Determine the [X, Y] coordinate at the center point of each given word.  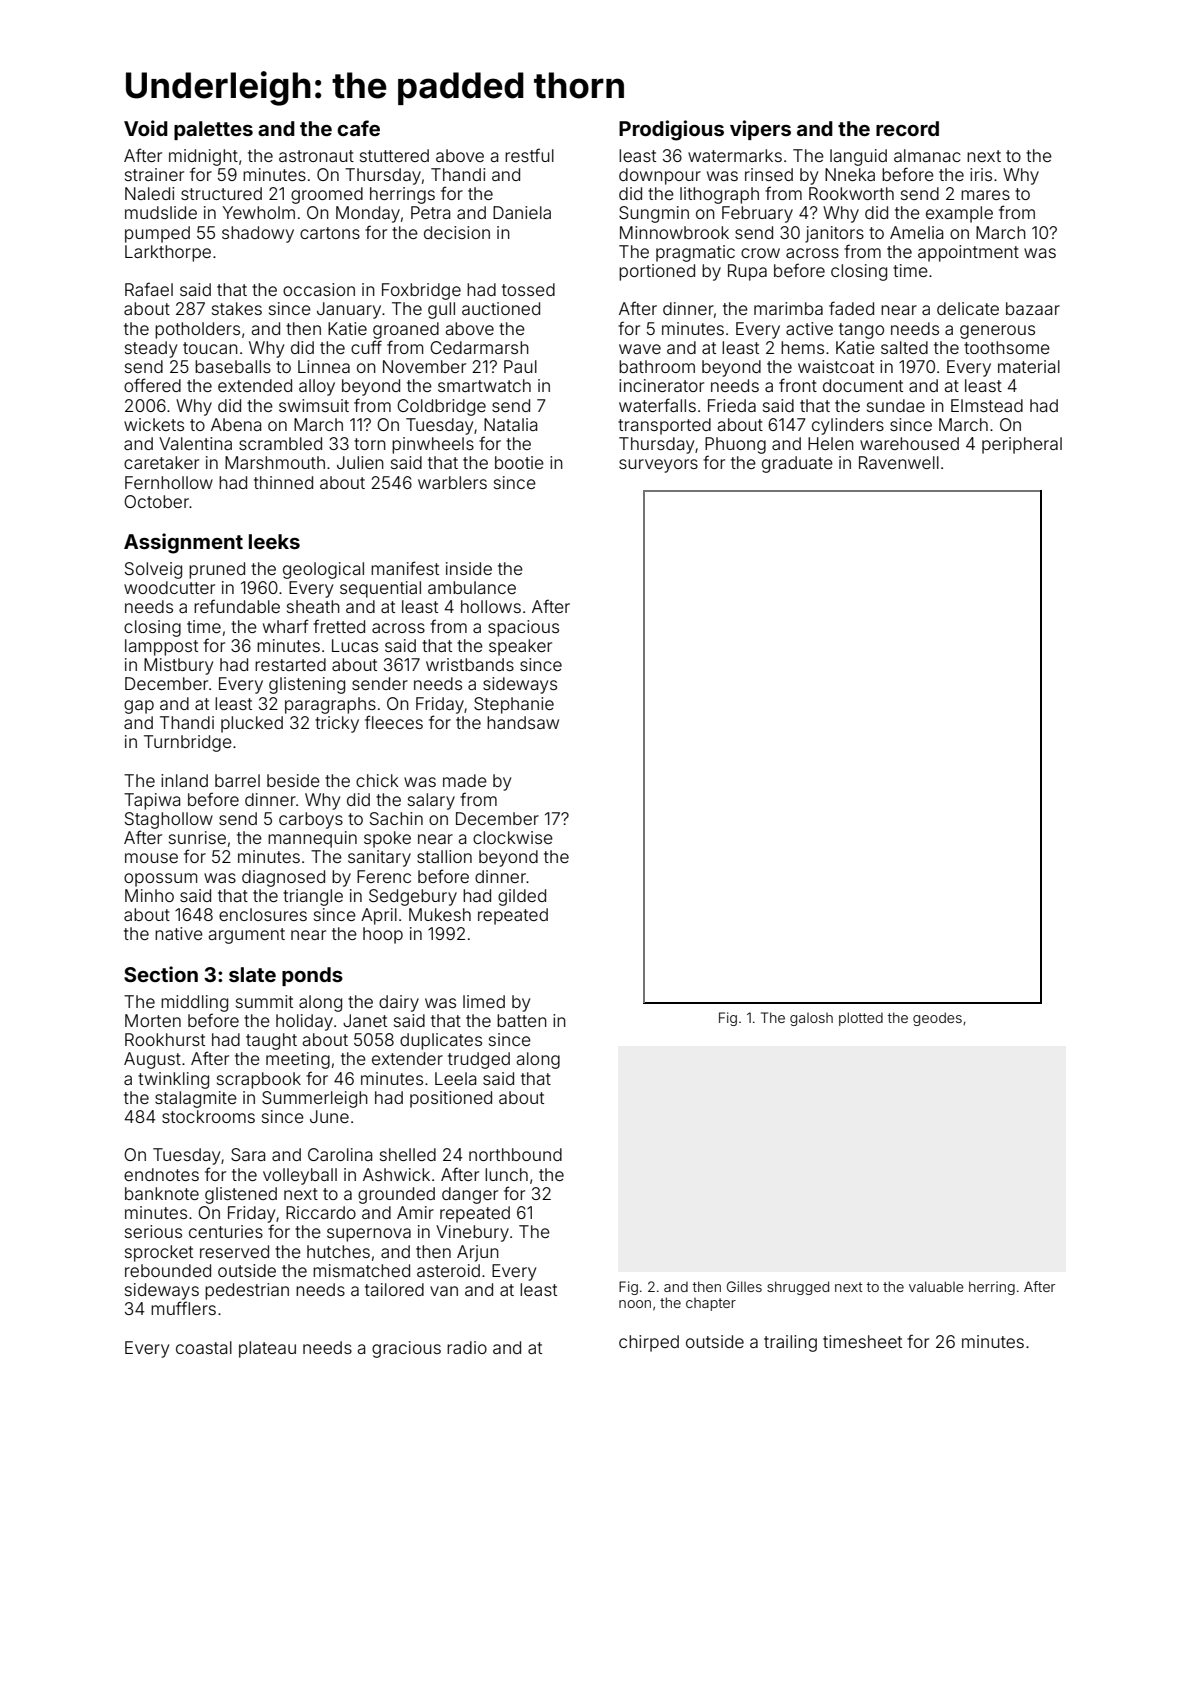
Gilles [744, 1286]
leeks [274, 541]
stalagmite [196, 1099]
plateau [267, 1349]
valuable [936, 1286]
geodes [937, 1019]
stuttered [394, 155]
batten [522, 1020]
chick [377, 780]
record [907, 128]
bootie [519, 462]
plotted [861, 1019]
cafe [358, 128]
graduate [797, 464]
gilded [522, 897]
